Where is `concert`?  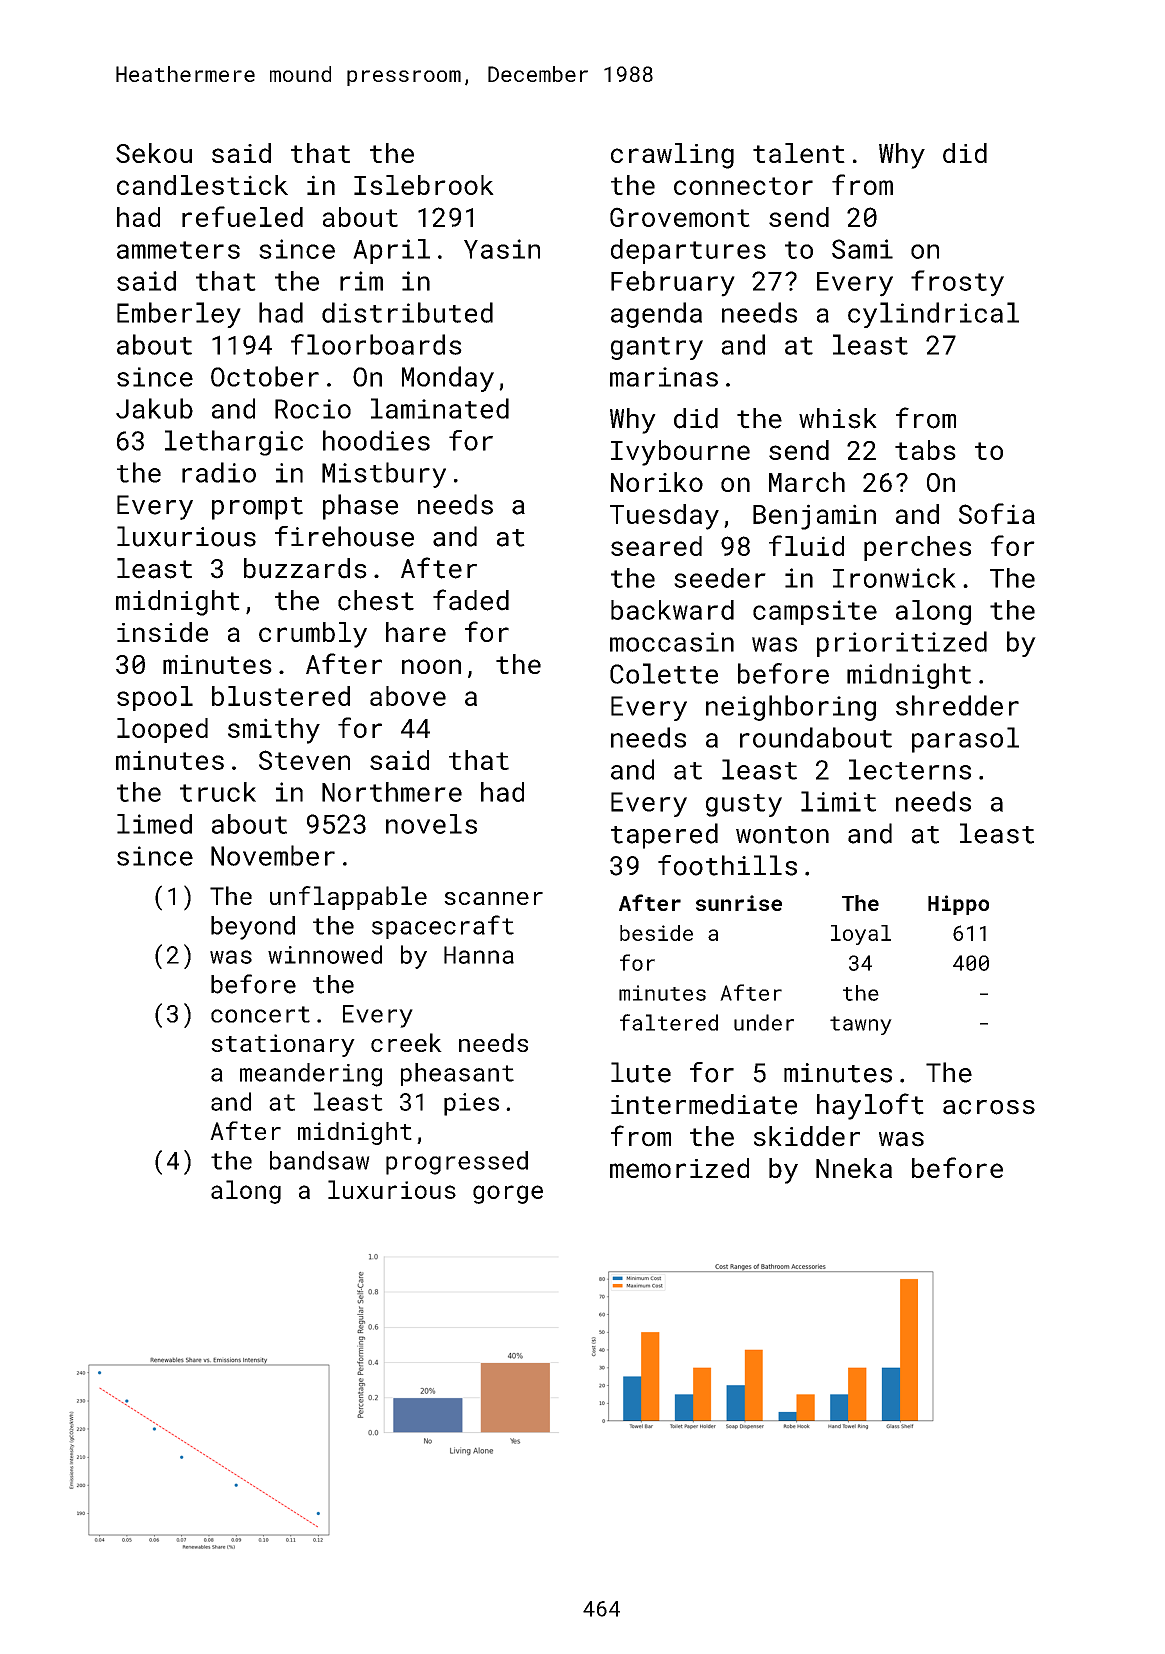
concert is located at coordinates (260, 1014).
